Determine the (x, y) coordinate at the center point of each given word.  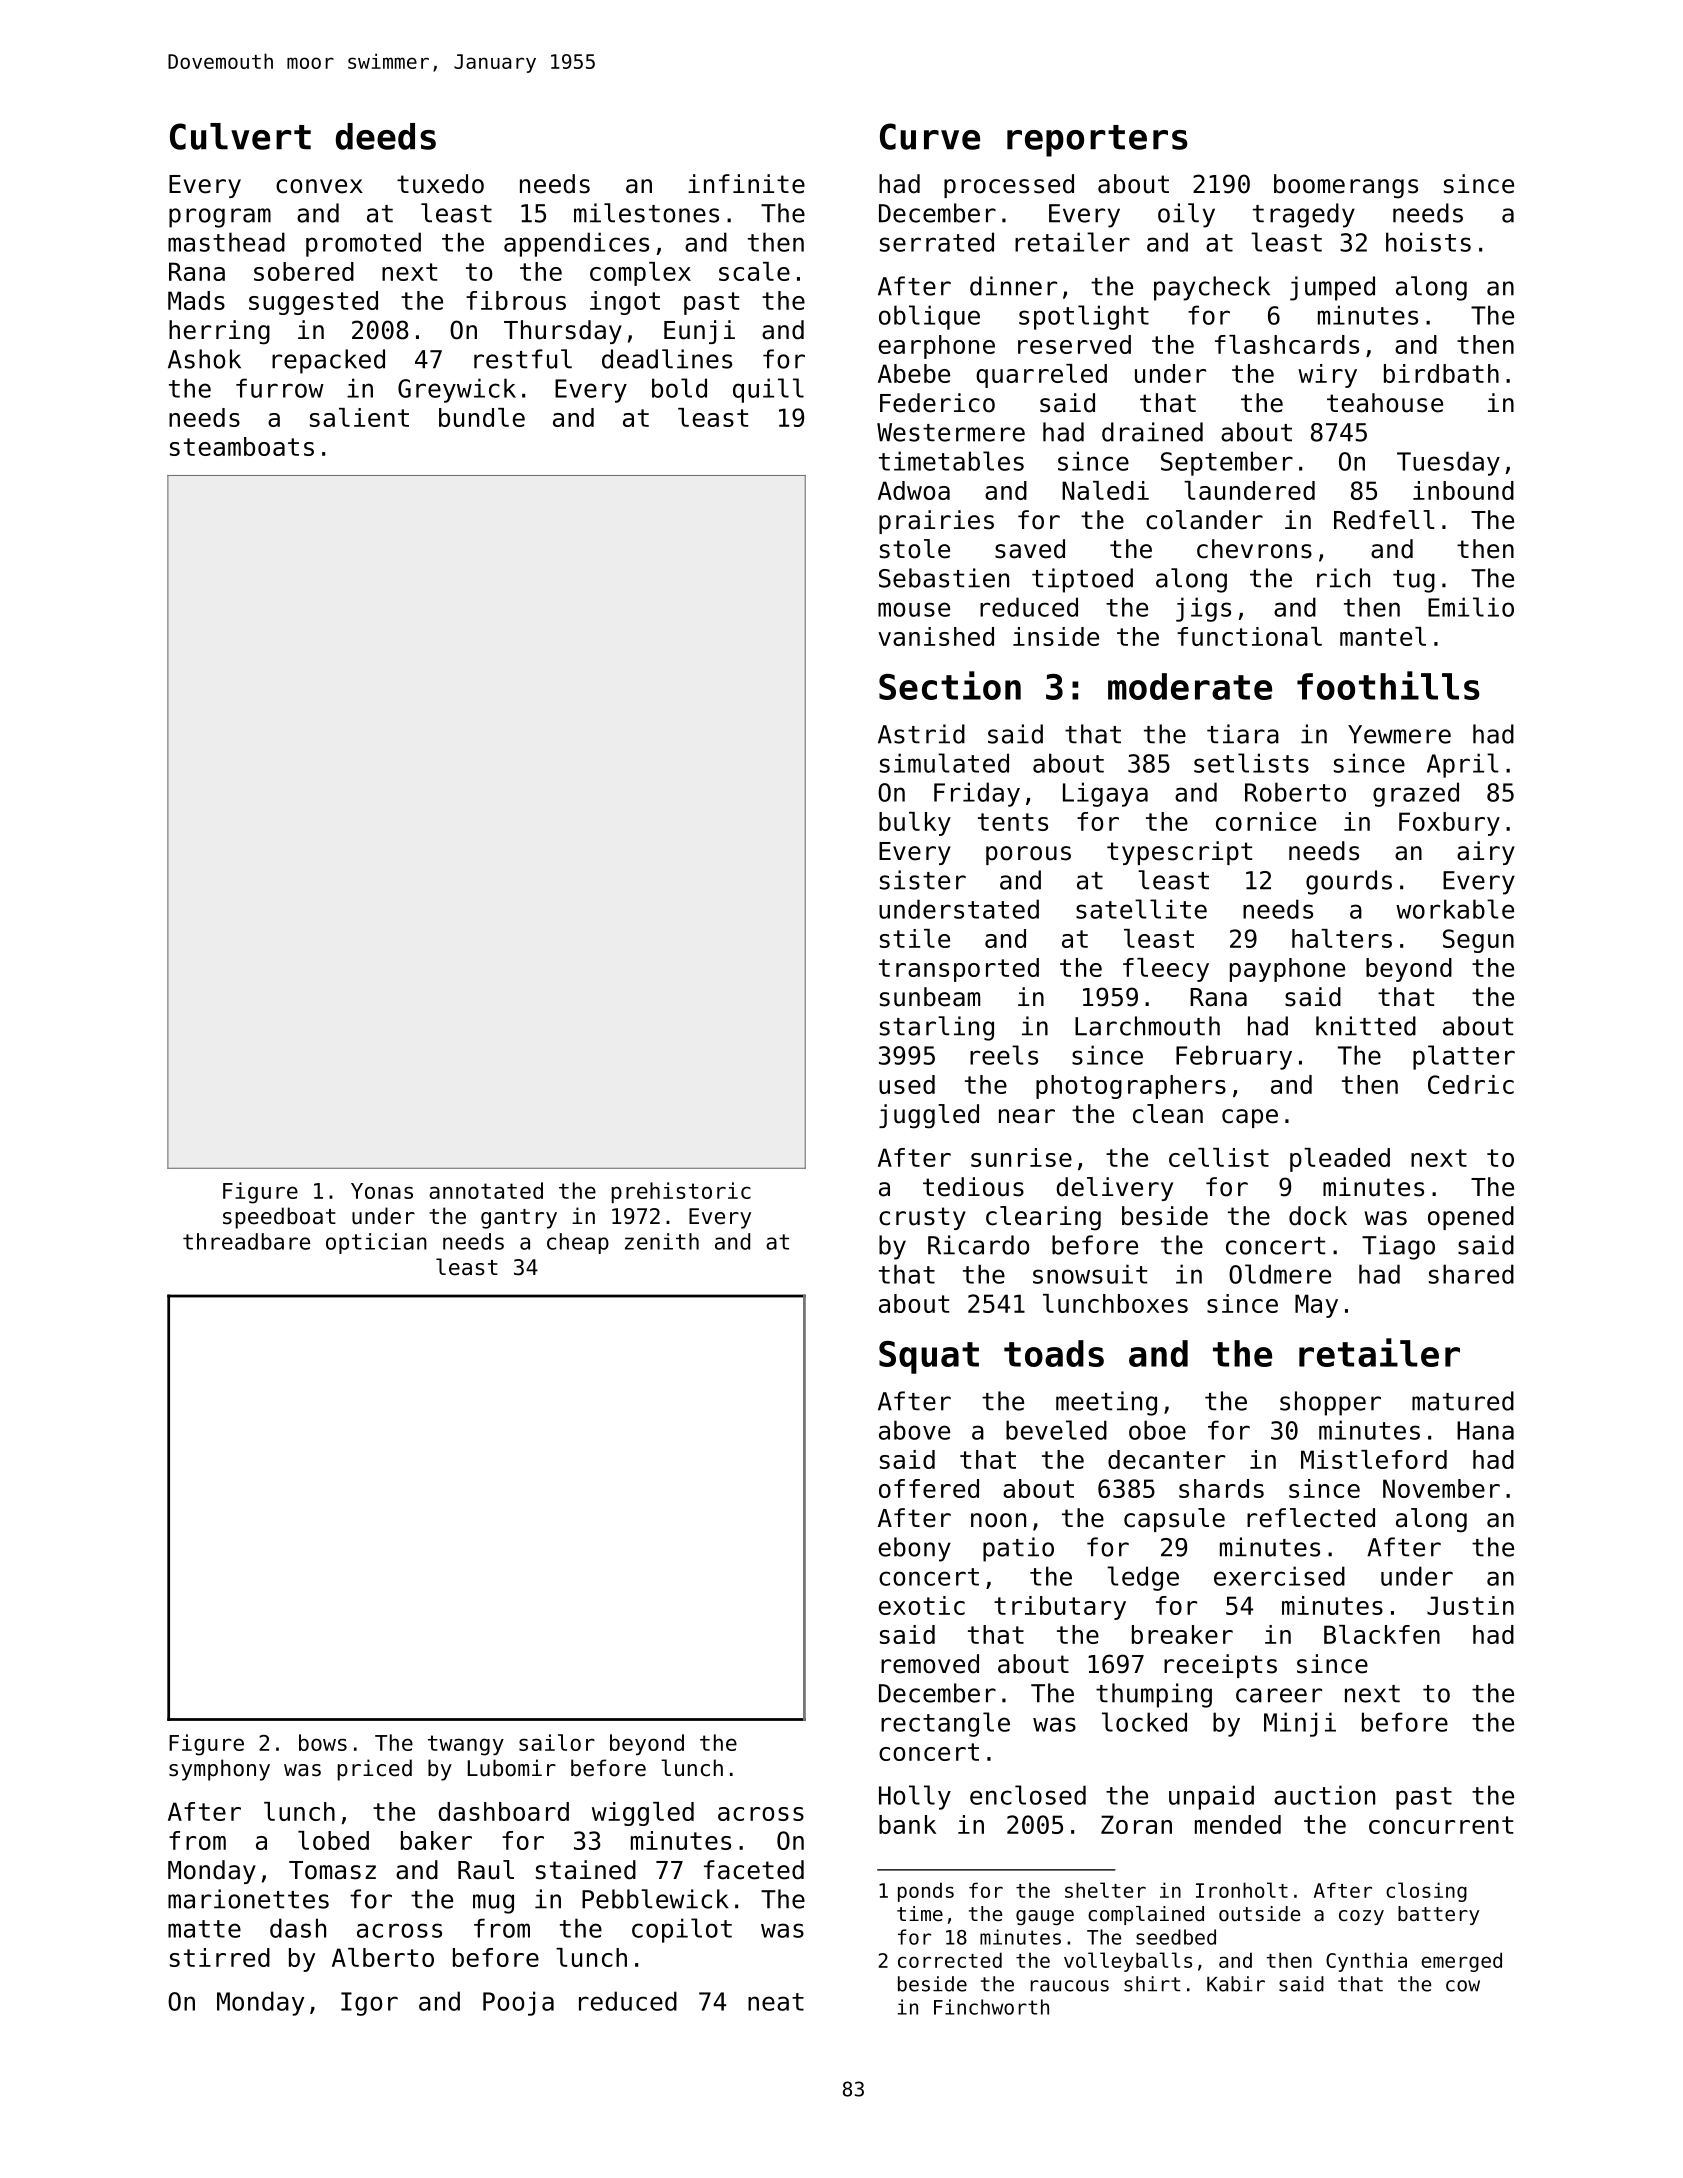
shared (1471, 1274)
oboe (1157, 1430)
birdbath (1441, 373)
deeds (386, 136)
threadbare (246, 1241)
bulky (915, 824)
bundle (482, 417)
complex (640, 274)
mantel (1383, 636)
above (914, 1430)
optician (376, 1243)
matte (204, 1929)
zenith (662, 1241)
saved (1030, 549)
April (1463, 765)
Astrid (921, 734)
